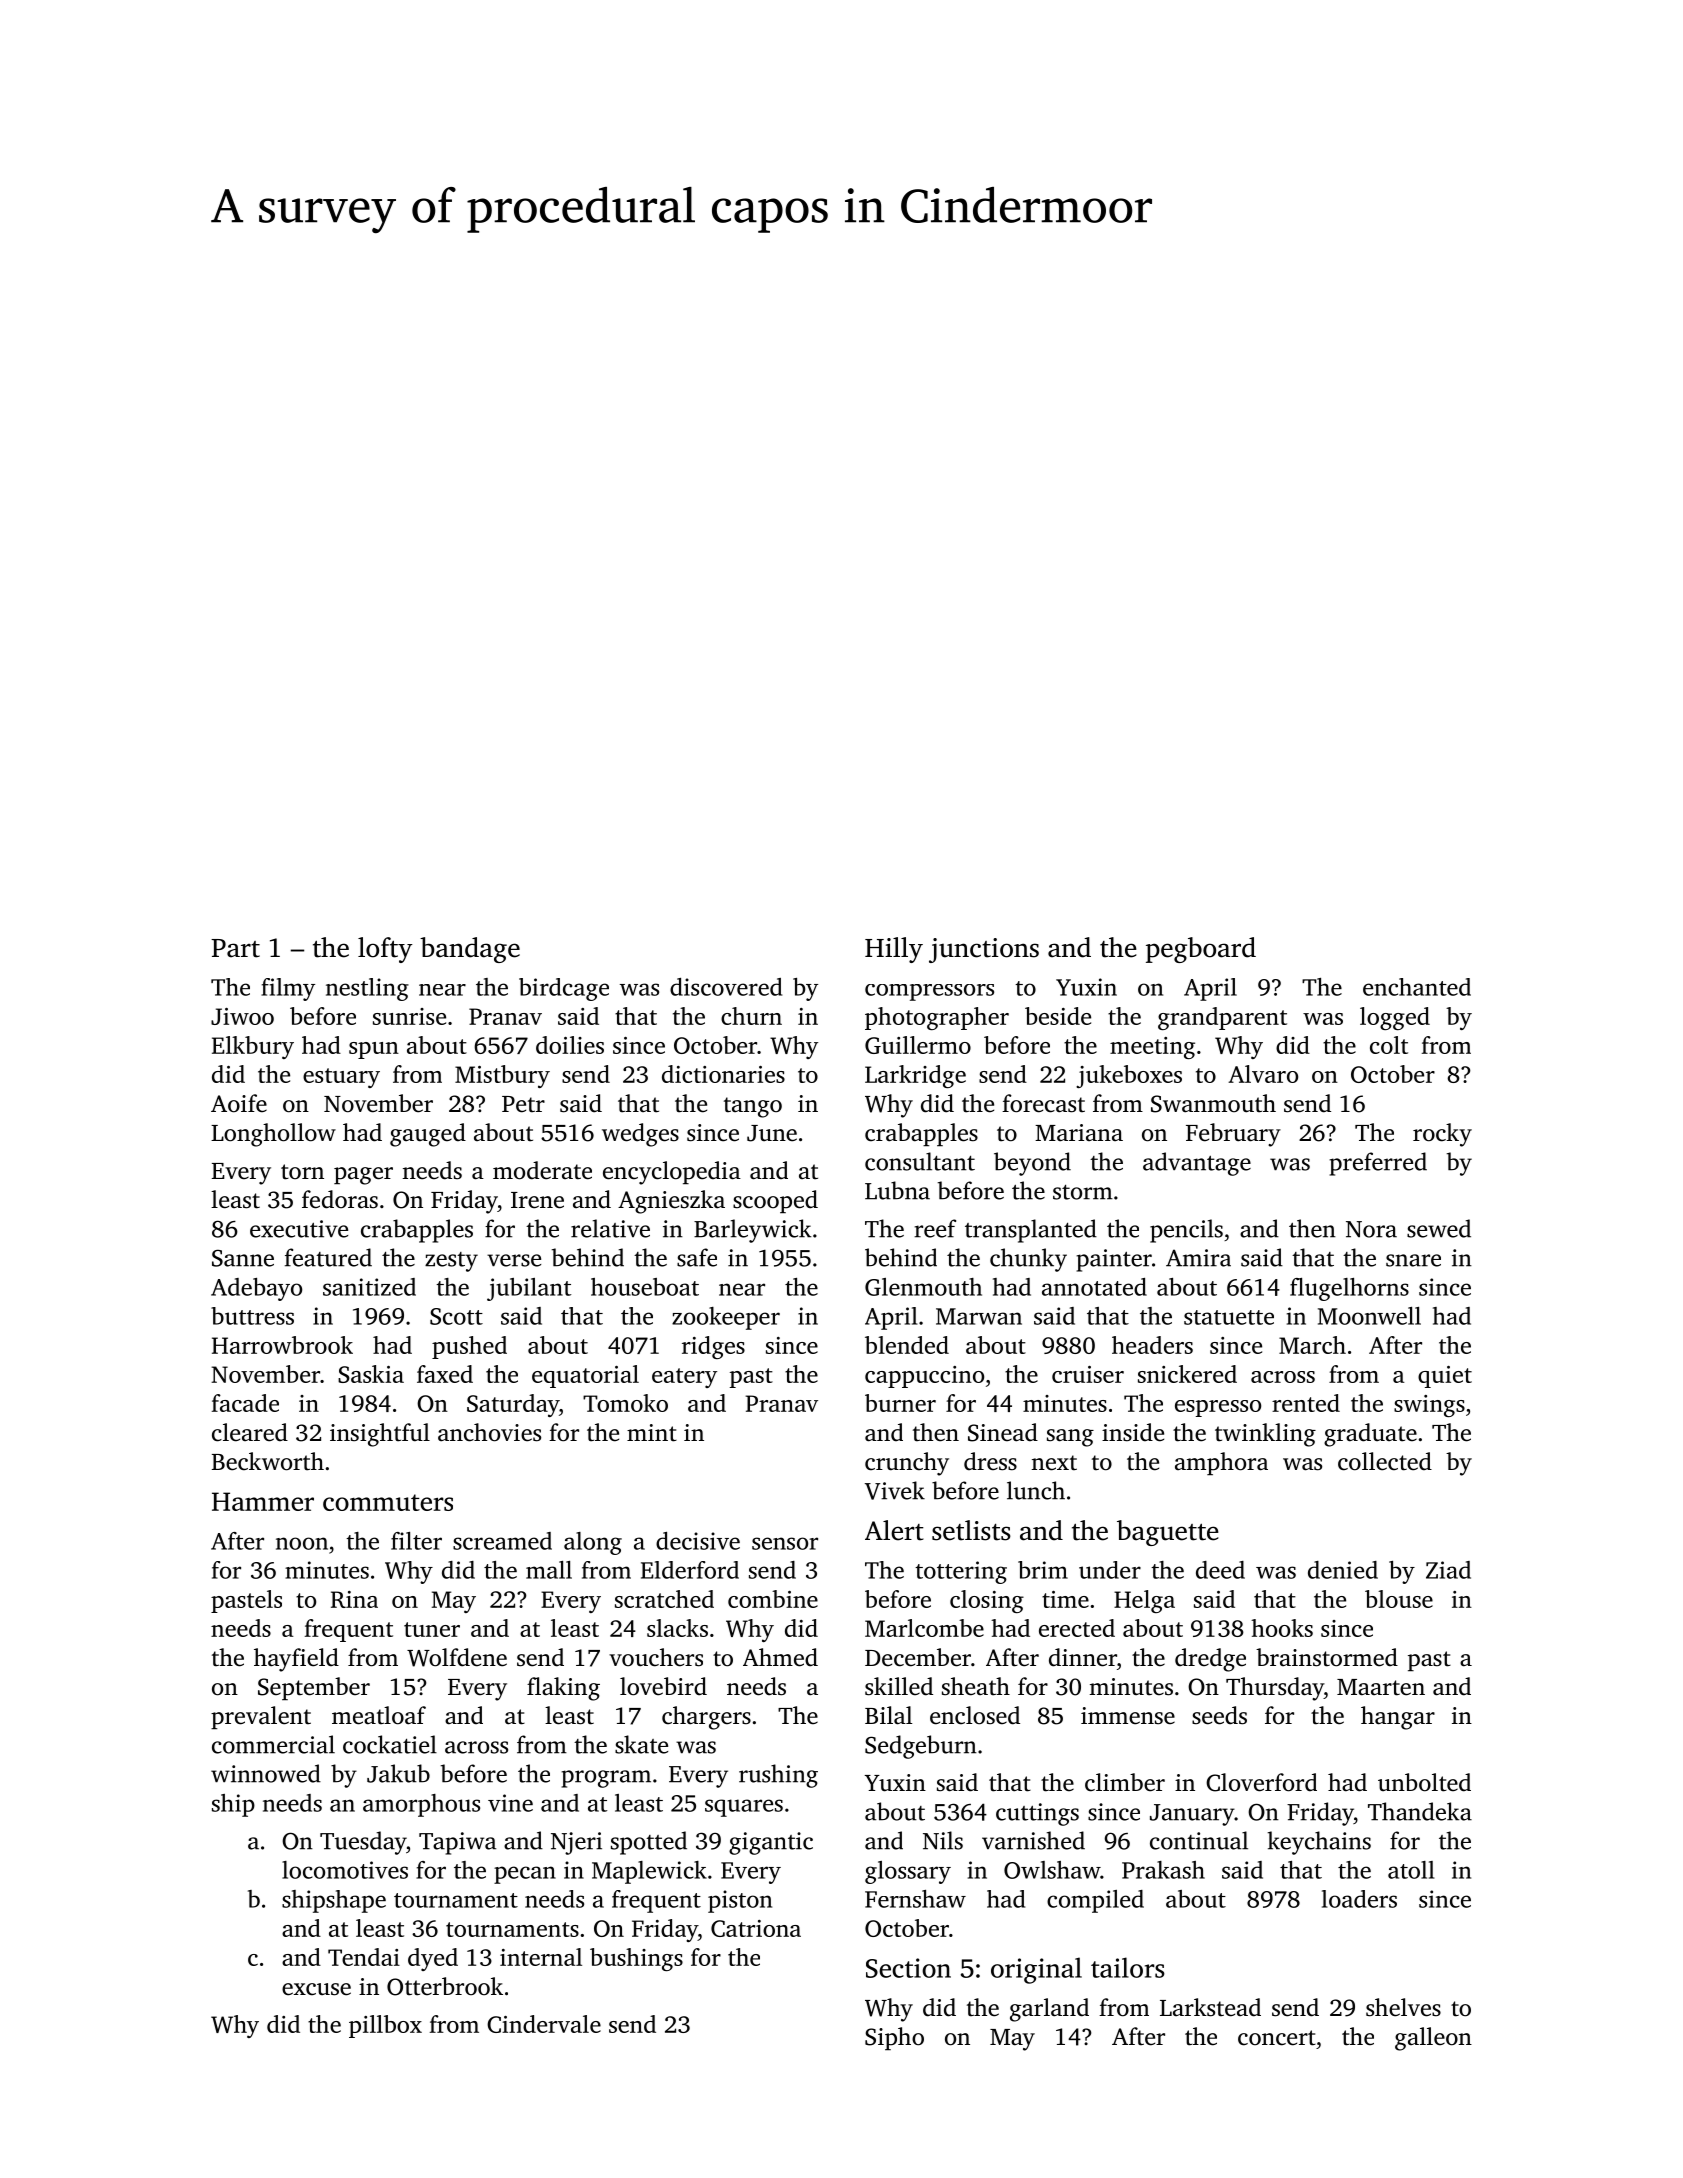 This screenshot has height=2178, width=1683. What do you see at coordinates (1429, 1406) in the screenshot?
I see `swings` at bounding box center [1429, 1406].
